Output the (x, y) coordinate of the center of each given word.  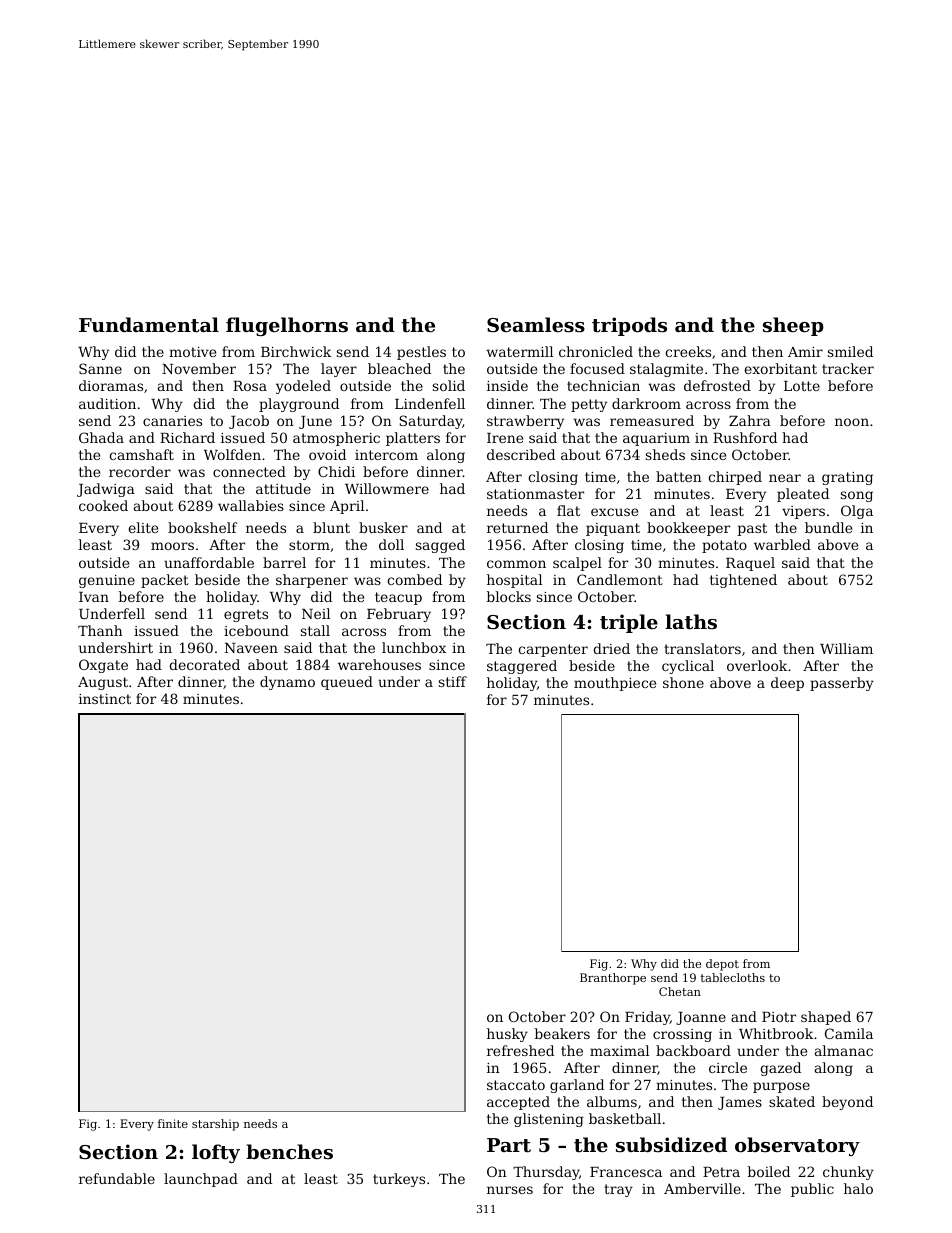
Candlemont (620, 579)
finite (173, 1123)
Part (509, 1145)
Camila (849, 1033)
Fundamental (149, 324)
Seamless (536, 325)
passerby (842, 684)
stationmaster (535, 494)
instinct (105, 699)
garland (577, 1086)
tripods (629, 326)
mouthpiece (615, 684)
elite (143, 527)
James (740, 1103)
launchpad (201, 1180)
